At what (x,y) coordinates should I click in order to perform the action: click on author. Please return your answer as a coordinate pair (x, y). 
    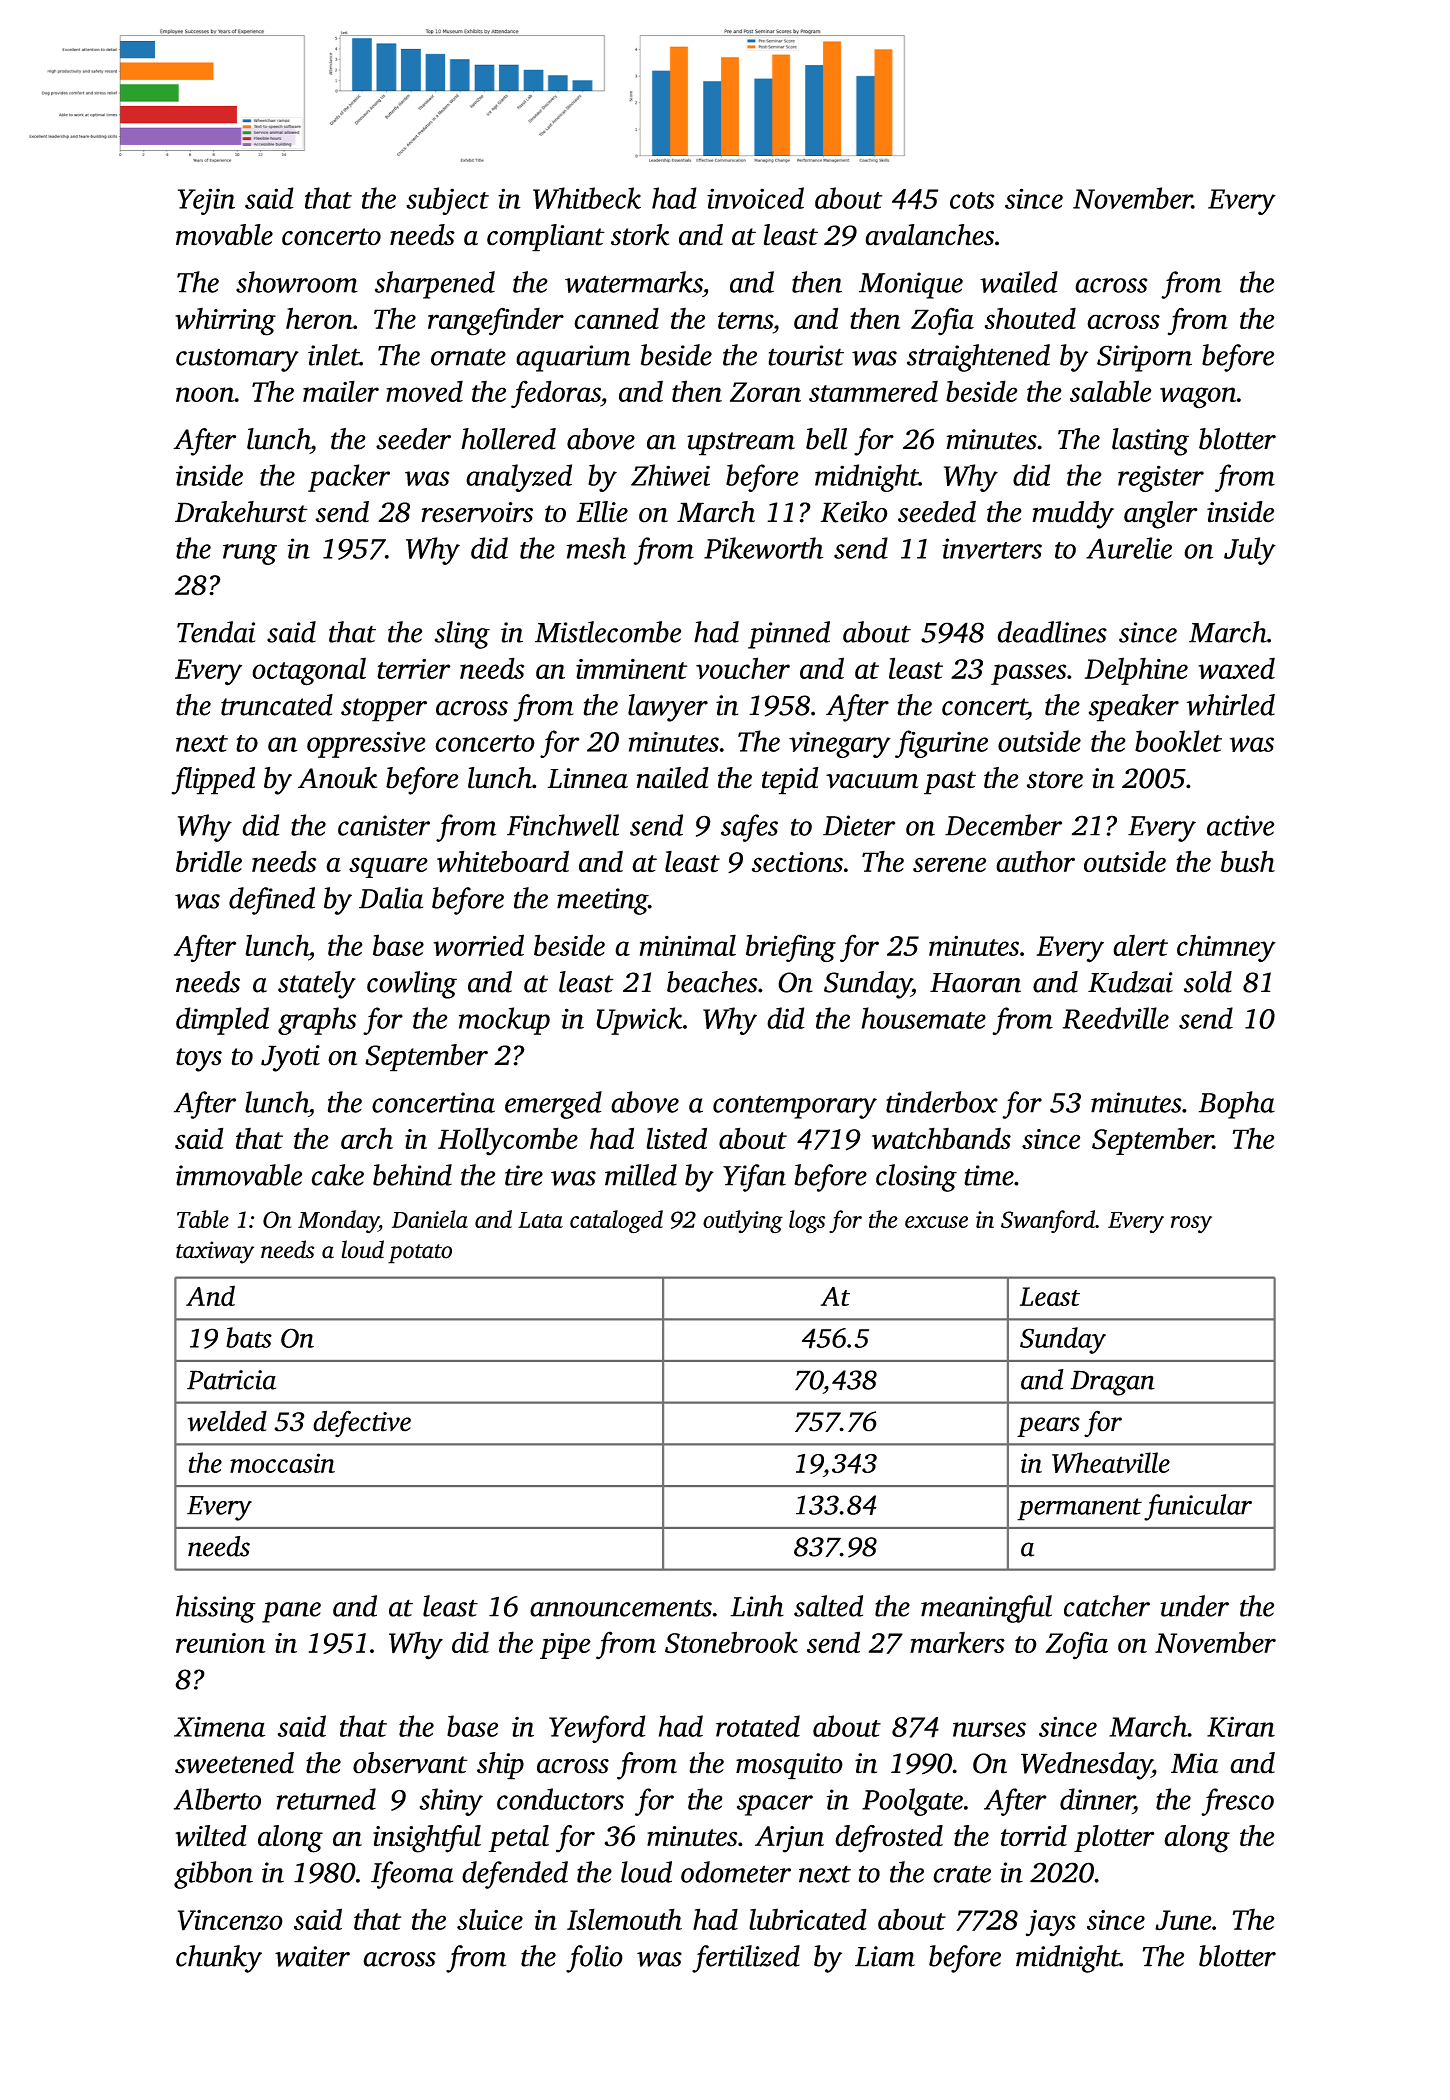
    Looking at the image, I should click on (1035, 861).
